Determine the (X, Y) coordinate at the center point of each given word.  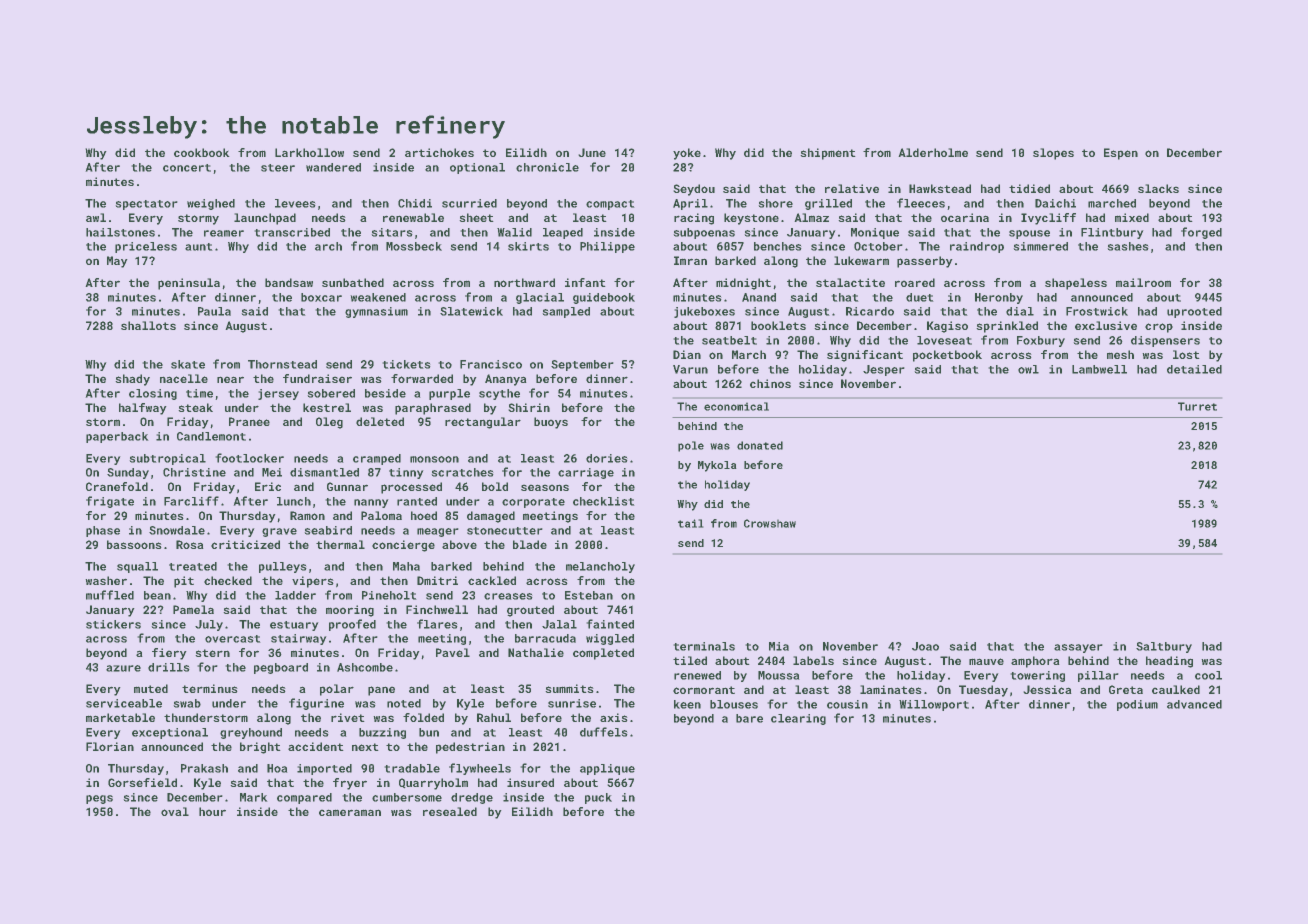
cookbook (201, 152)
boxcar (321, 297)
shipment (828, 154)
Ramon (307, 515)
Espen (1121, 154)
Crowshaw (770, 523)
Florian (110, 746)
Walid (514, 232)
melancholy (600, 567)
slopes (1053, 154)
